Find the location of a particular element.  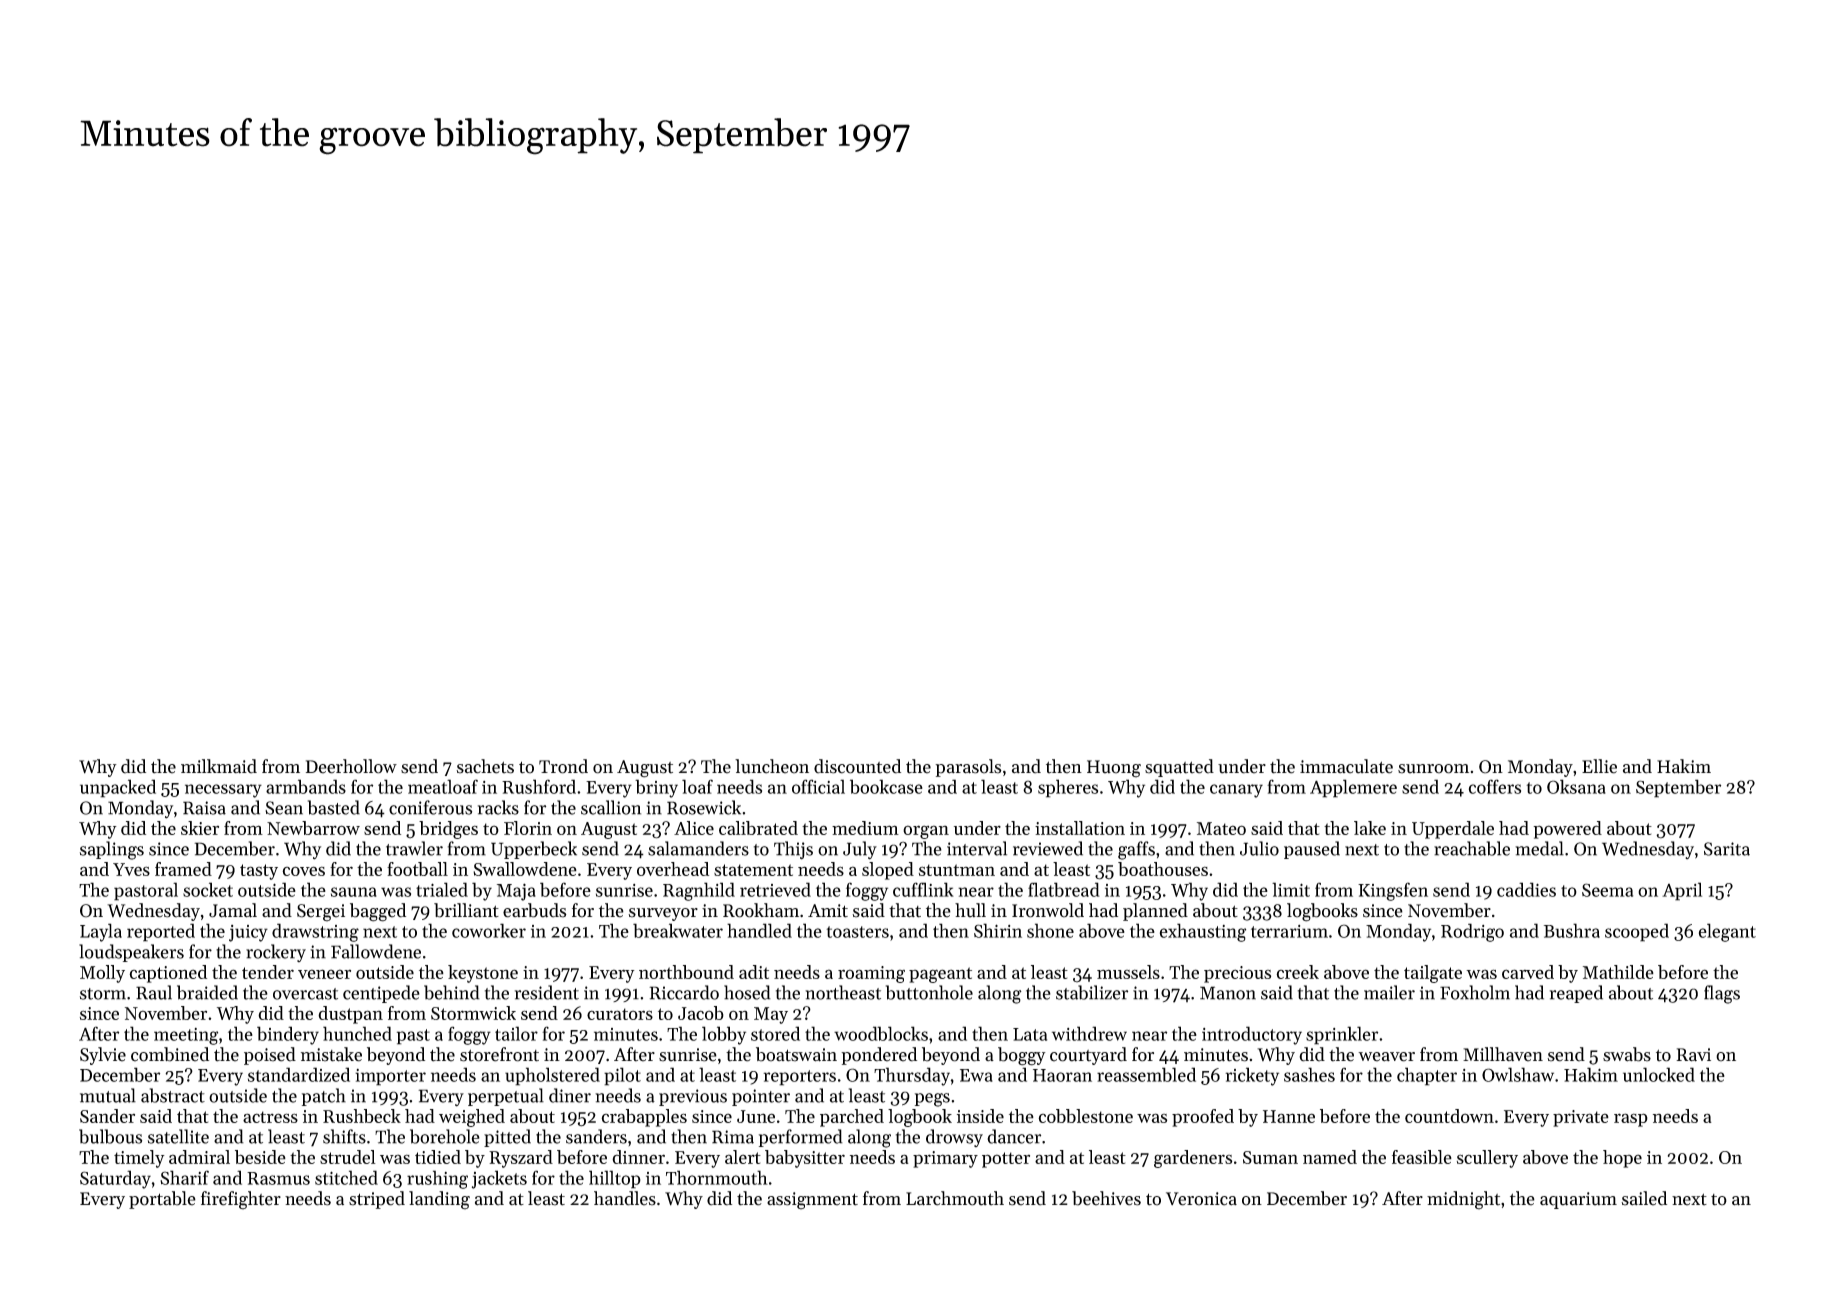

squatted is located at coordinates (1179, 768).
